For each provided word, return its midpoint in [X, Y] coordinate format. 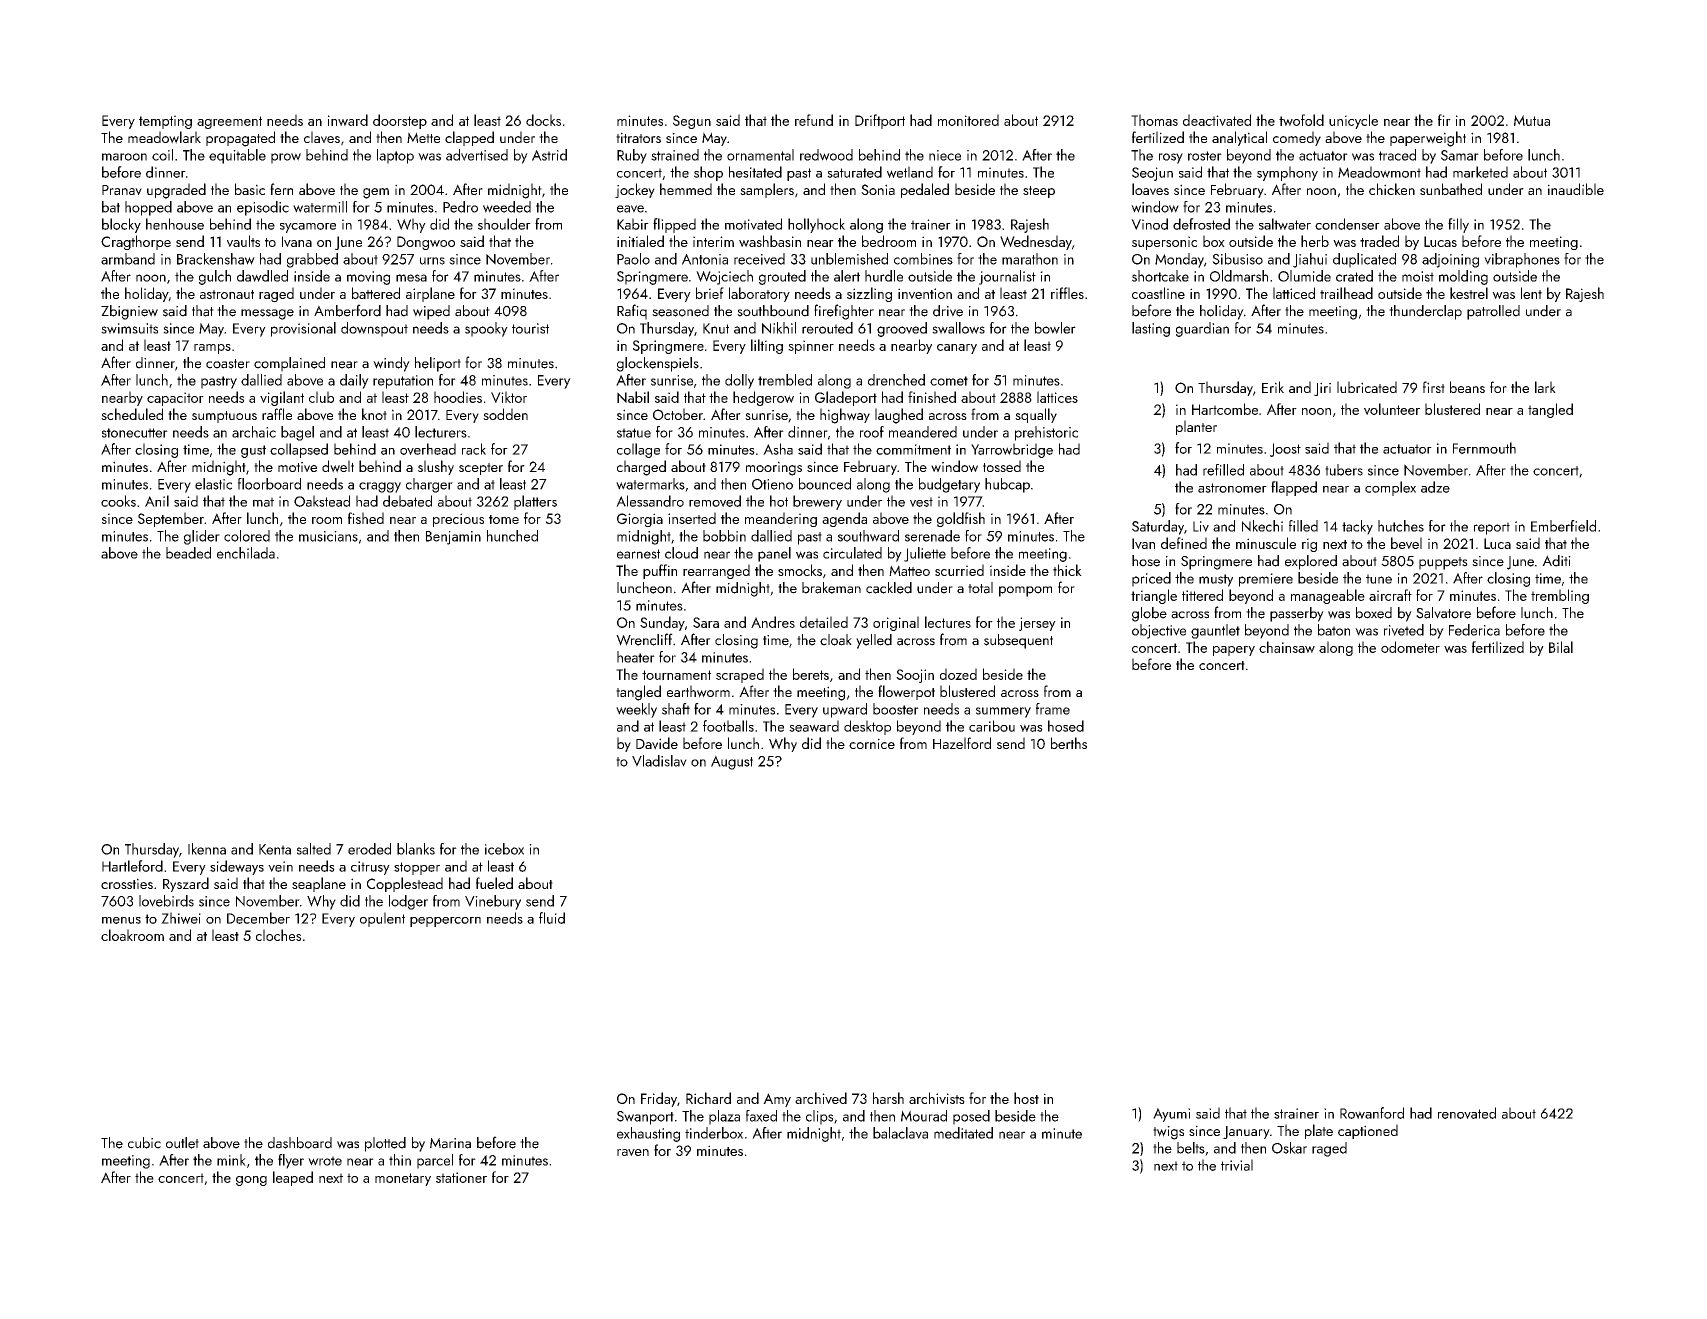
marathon [1030, 259]
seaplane [319, 884]
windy [391, 364]
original [896, 623]
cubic [144, 1143]
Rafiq [632, 312]
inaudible [1576, 189]
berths [1069, 743]
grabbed [312, 260]
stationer [461, 1177]
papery [1234, 651]
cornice [872, 743]
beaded [188, 553]
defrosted [1201, 224]
